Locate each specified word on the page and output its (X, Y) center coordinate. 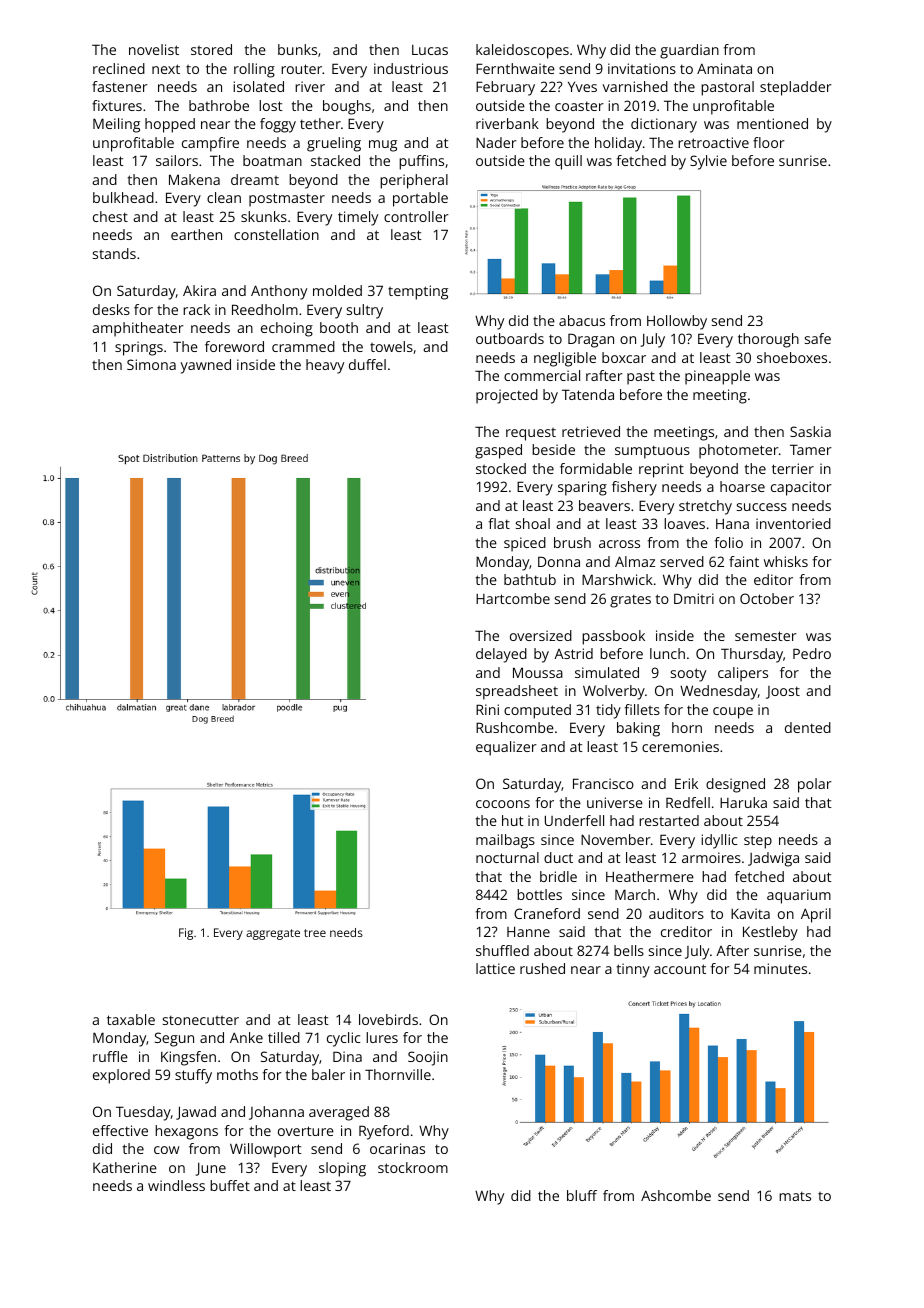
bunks (297, 49)
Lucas (430, 50)
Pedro (812, 653)
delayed (501, 655)
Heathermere (650, 876)
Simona (151, 364)
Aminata (724, 68)
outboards (510, 338)
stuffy (193, 1076)
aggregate (273, 934)
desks (111, 309)
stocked (501, 468)
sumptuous (652, 452)
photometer (739, 451)
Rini (487, 709)
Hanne (528, 931)
